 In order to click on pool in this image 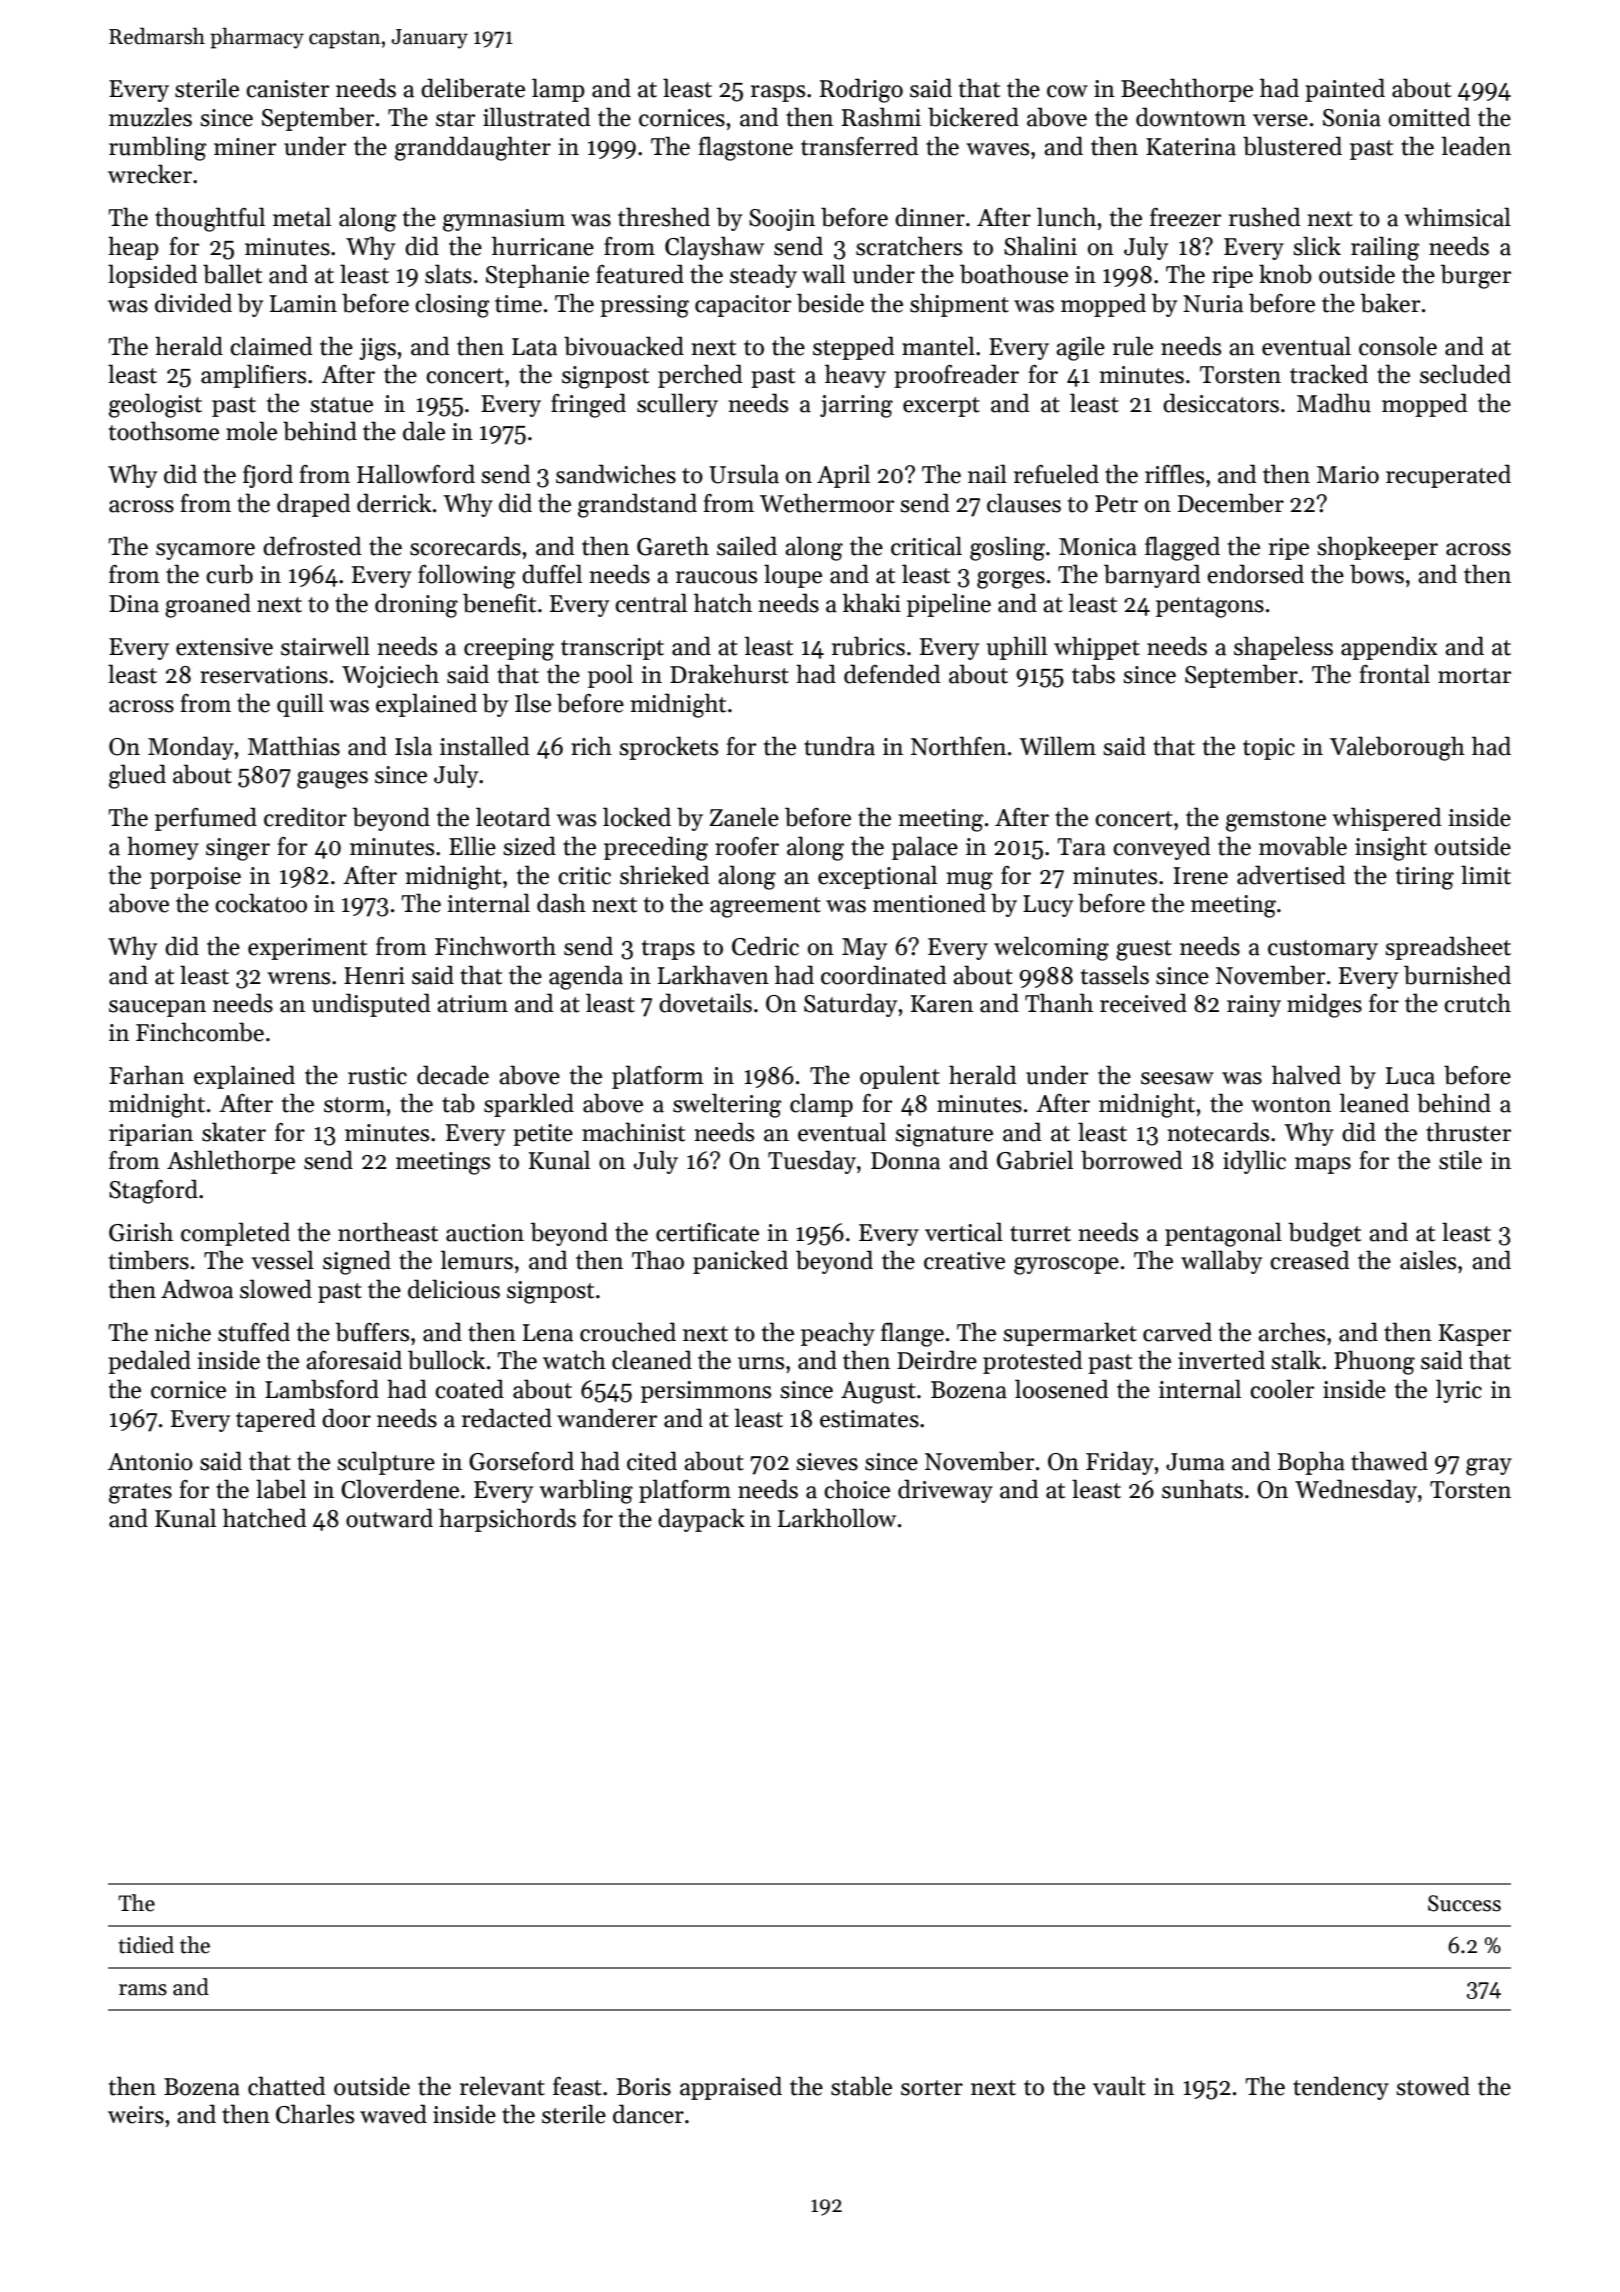, I will do `click(610, 676)`.
